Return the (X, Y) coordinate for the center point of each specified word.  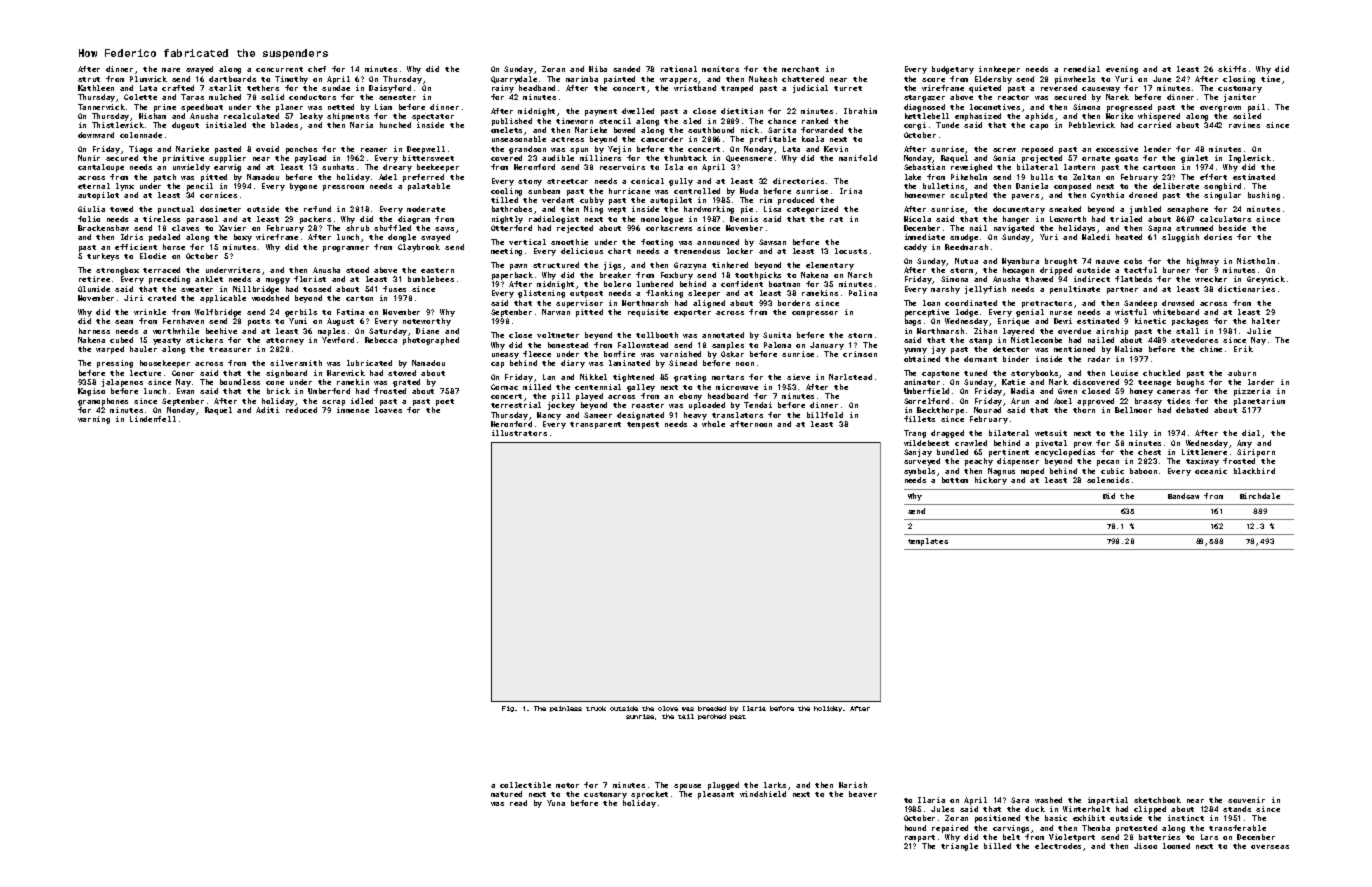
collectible (525, 785)
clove (668, 708)
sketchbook (1157, 800)
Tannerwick (101, 107)
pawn (518, 267)
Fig (508, 709)
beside (1232, 228)
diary (573, 364)
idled (362, 401)
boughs (1190, 383)
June (1162, 79)
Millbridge (256, 290)
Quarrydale (514, 80)
